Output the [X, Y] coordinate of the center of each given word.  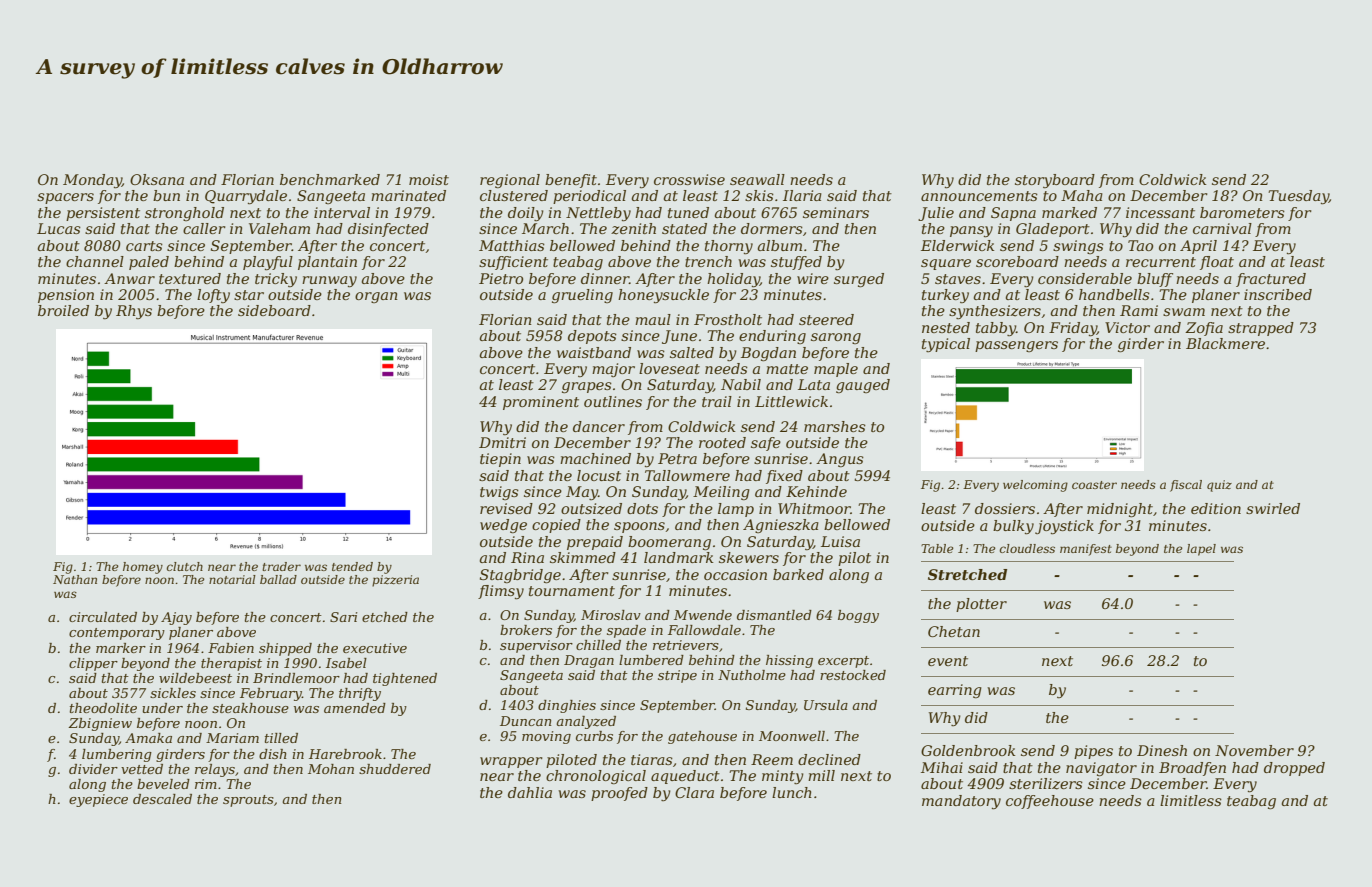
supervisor [536, 646]
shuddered [395, 769]
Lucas [59, 228]
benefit [571, 181]
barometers [1242, 212]
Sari [343, 617]
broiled [63, 310]
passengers [1016, 346]
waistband [594, 352]
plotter [981, 605]
